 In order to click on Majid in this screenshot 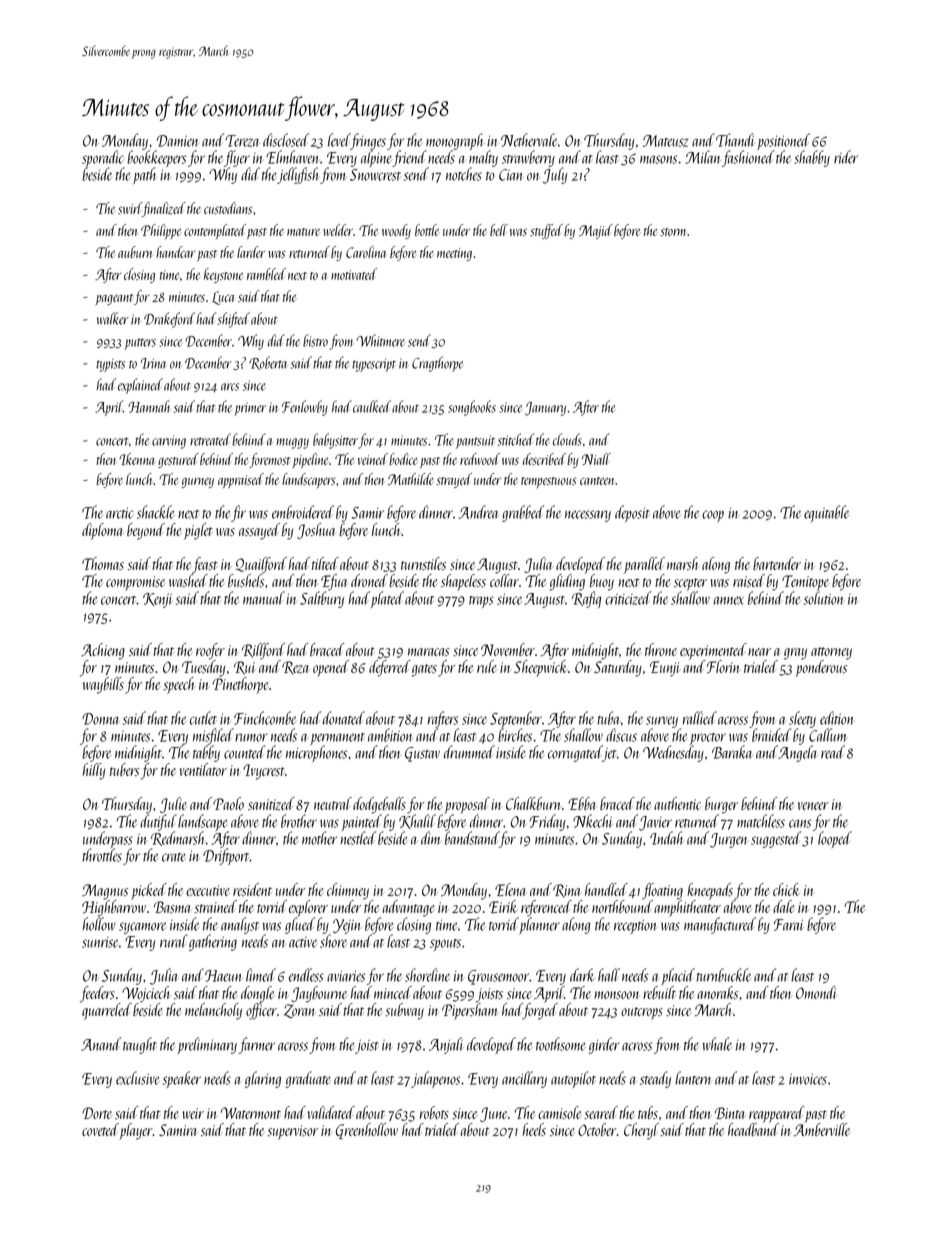, I will do `click(596, 231)`.
